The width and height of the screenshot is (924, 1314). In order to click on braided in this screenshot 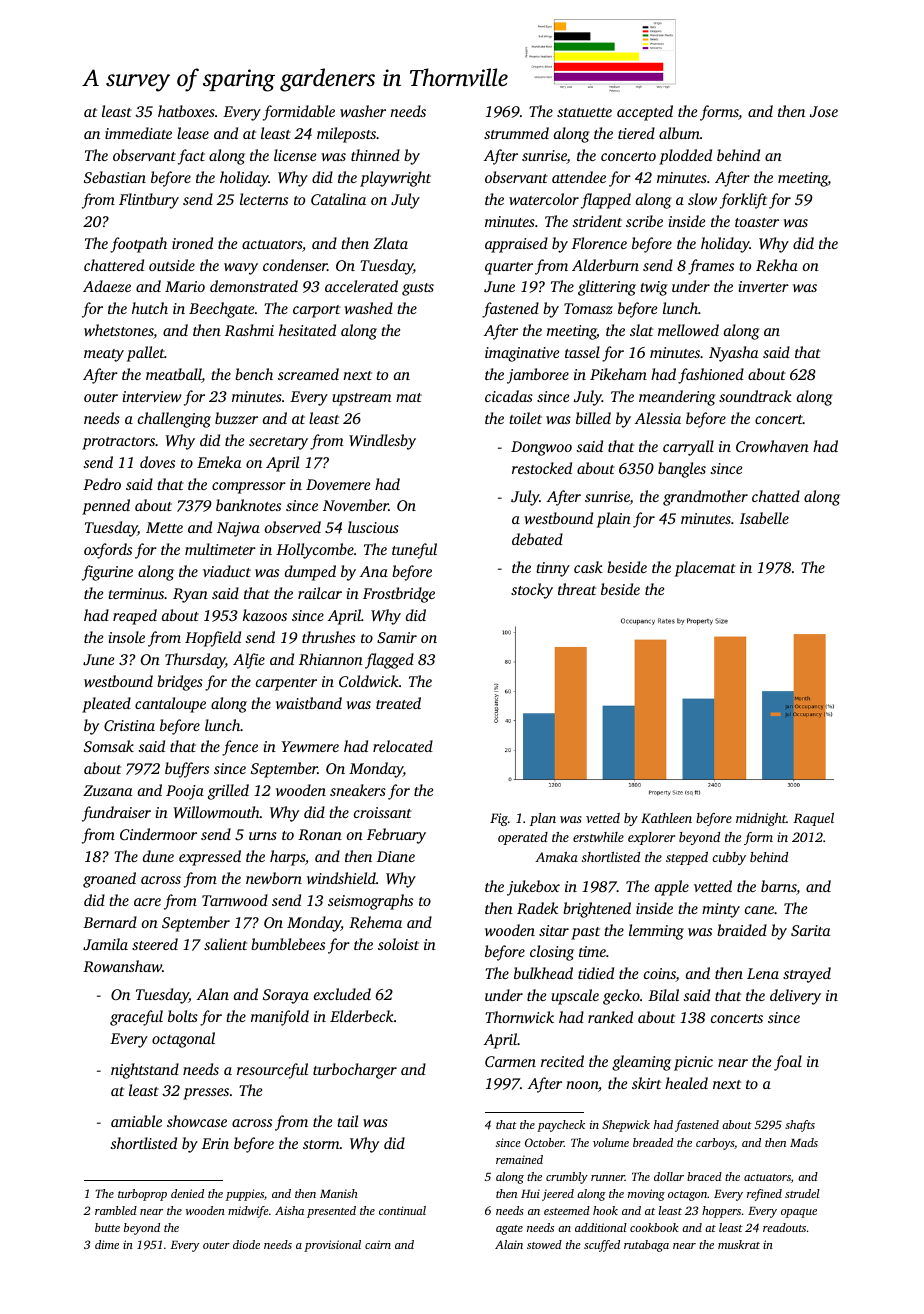, I will do `click(742, 930)`.
